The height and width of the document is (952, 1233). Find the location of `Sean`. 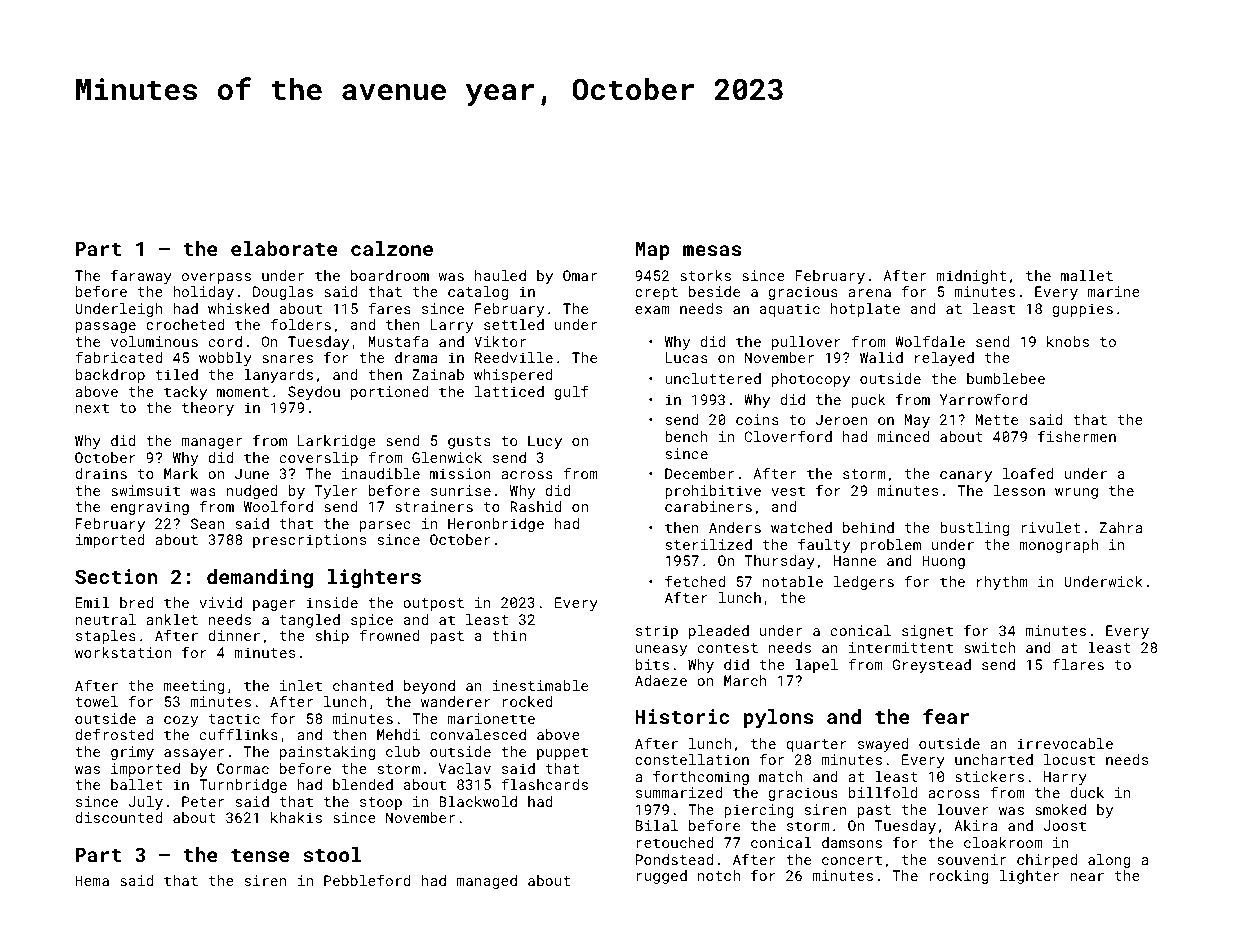

Sean is located at coordinates (207, 523).
